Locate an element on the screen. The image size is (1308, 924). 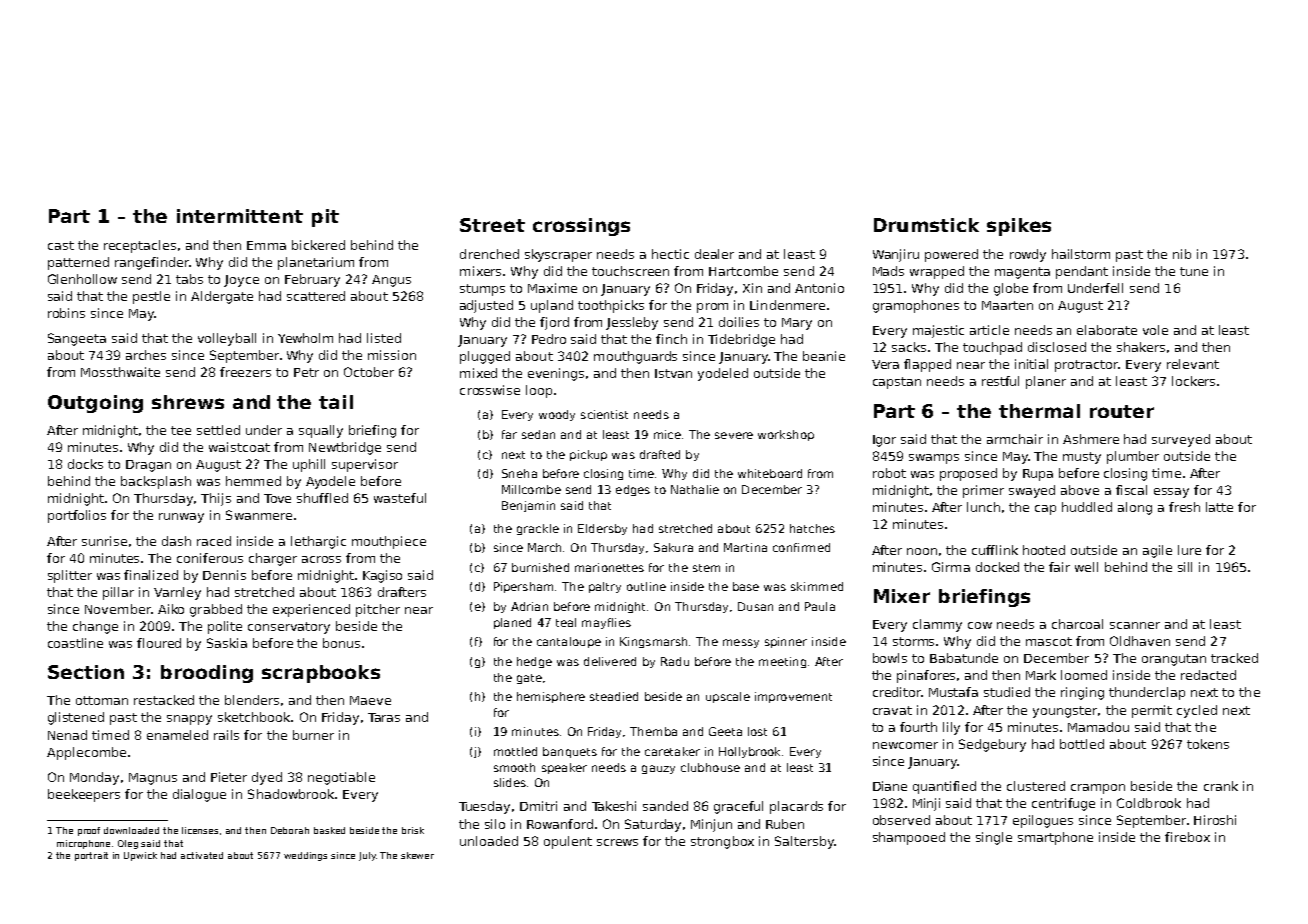
lure is located at coordinates (1189, 550).
